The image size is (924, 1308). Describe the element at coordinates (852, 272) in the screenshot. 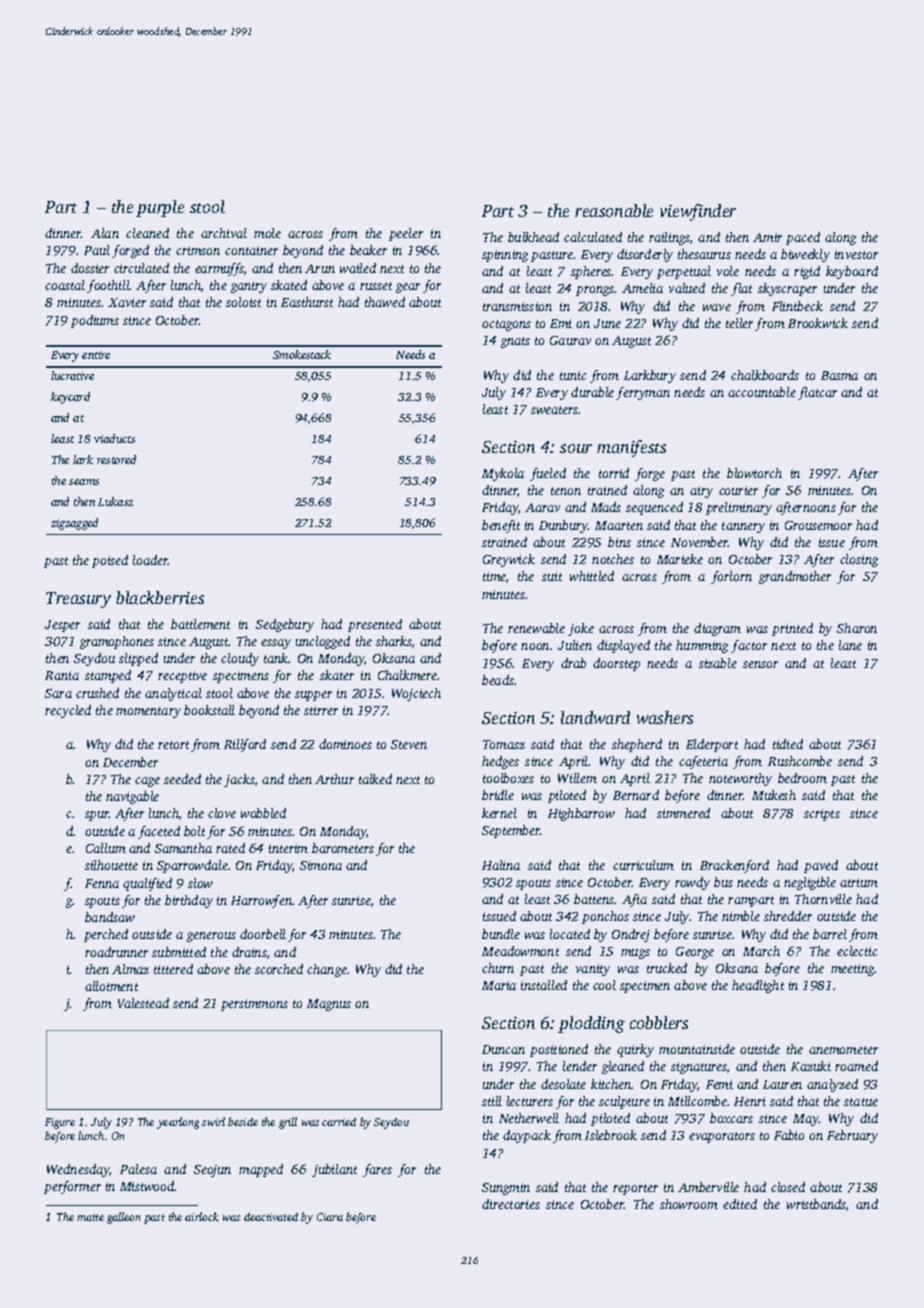

I see `keyboard` at that location.
